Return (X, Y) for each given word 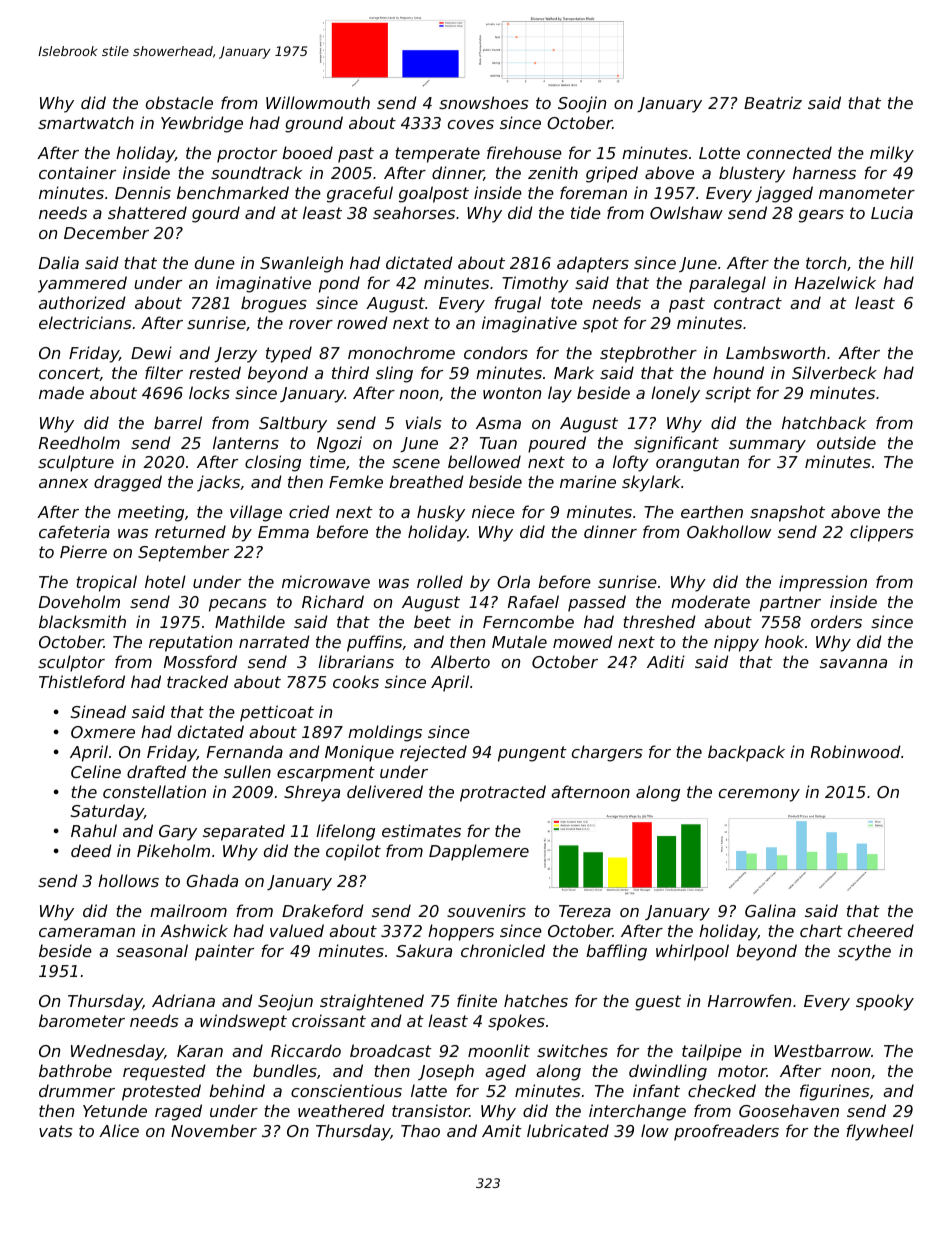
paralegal (727, 284)
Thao (420, 1130)
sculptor (71, 663)
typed (289, 354)
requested (164, 1072)
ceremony (759, 795)
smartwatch (86, 122)
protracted (503, 793)
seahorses (414, 212)
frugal (518, 304)
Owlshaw (686, 212)
